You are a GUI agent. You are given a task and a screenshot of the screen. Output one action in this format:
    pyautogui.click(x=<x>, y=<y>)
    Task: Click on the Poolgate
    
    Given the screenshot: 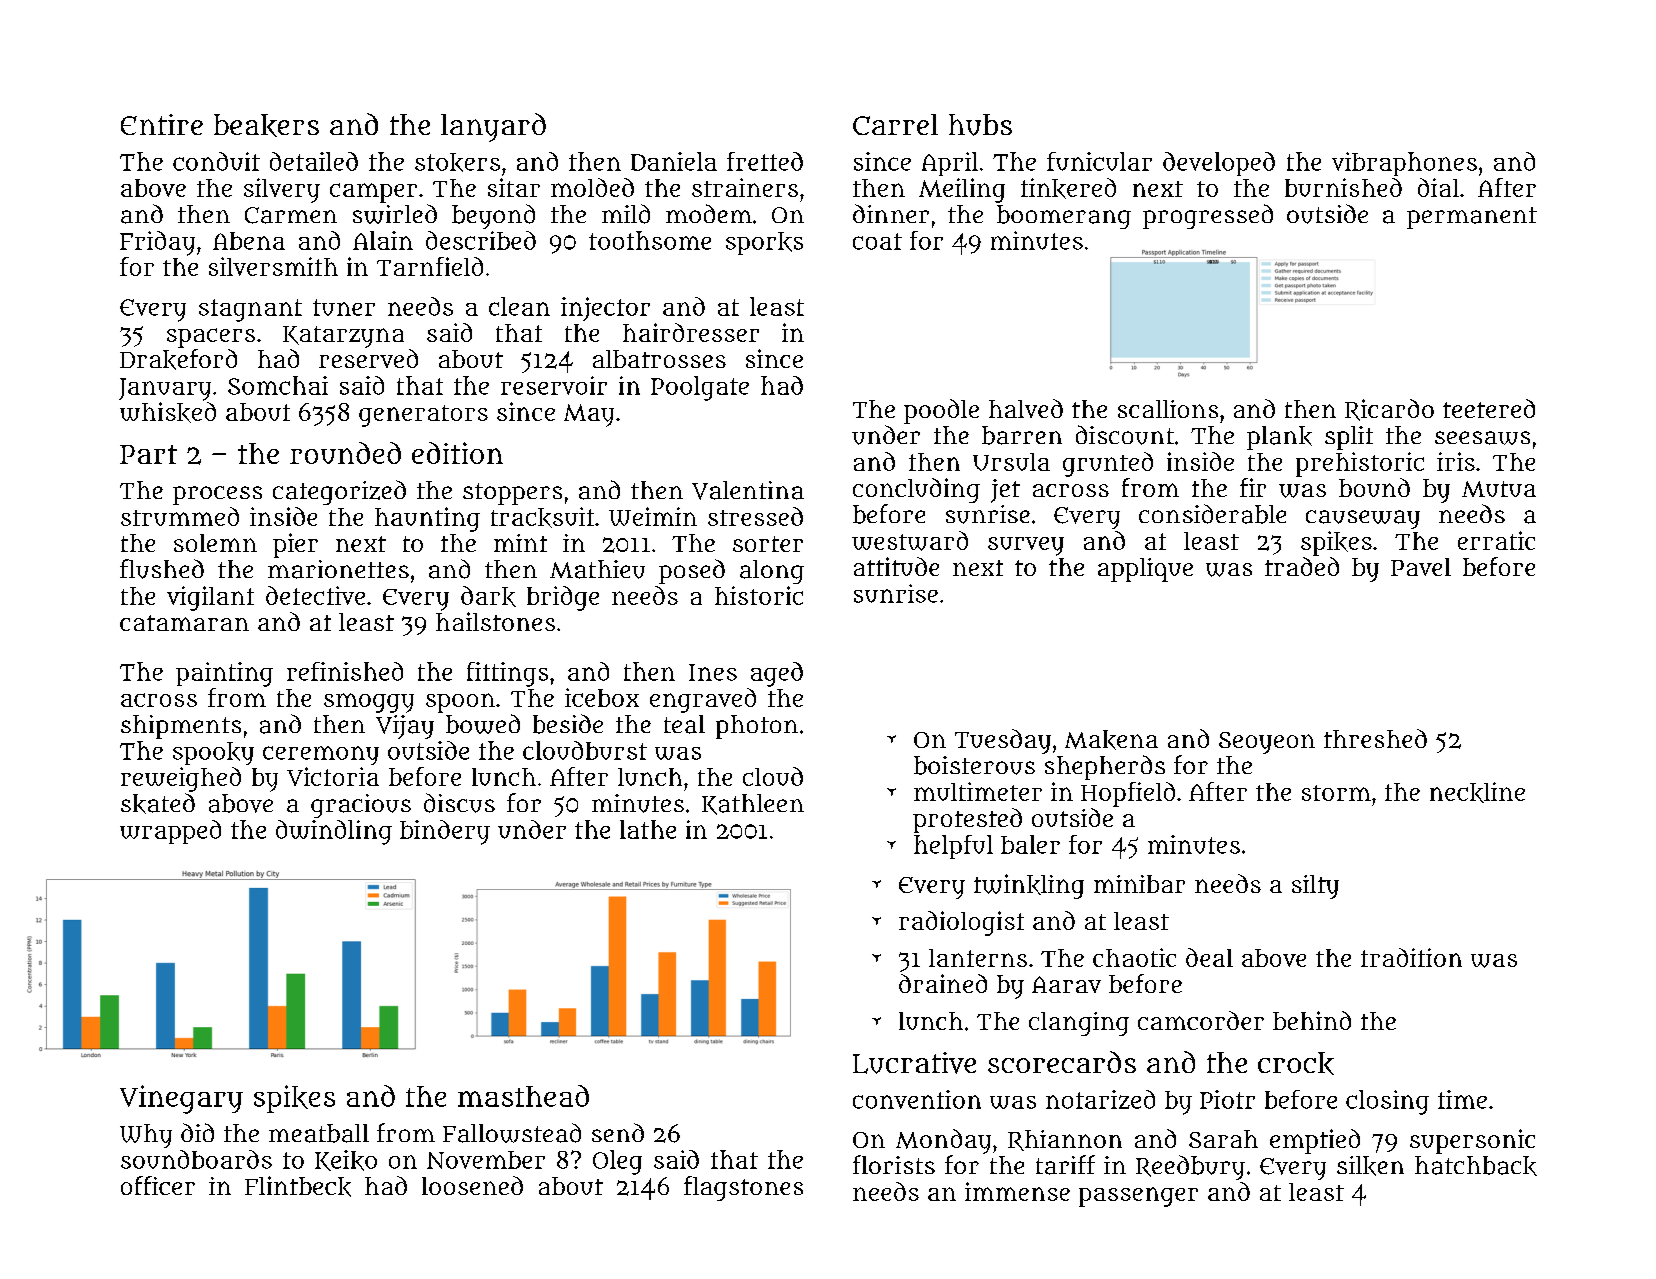 What is the action you would take?
    pyautogui.click(x=700, y=388)
